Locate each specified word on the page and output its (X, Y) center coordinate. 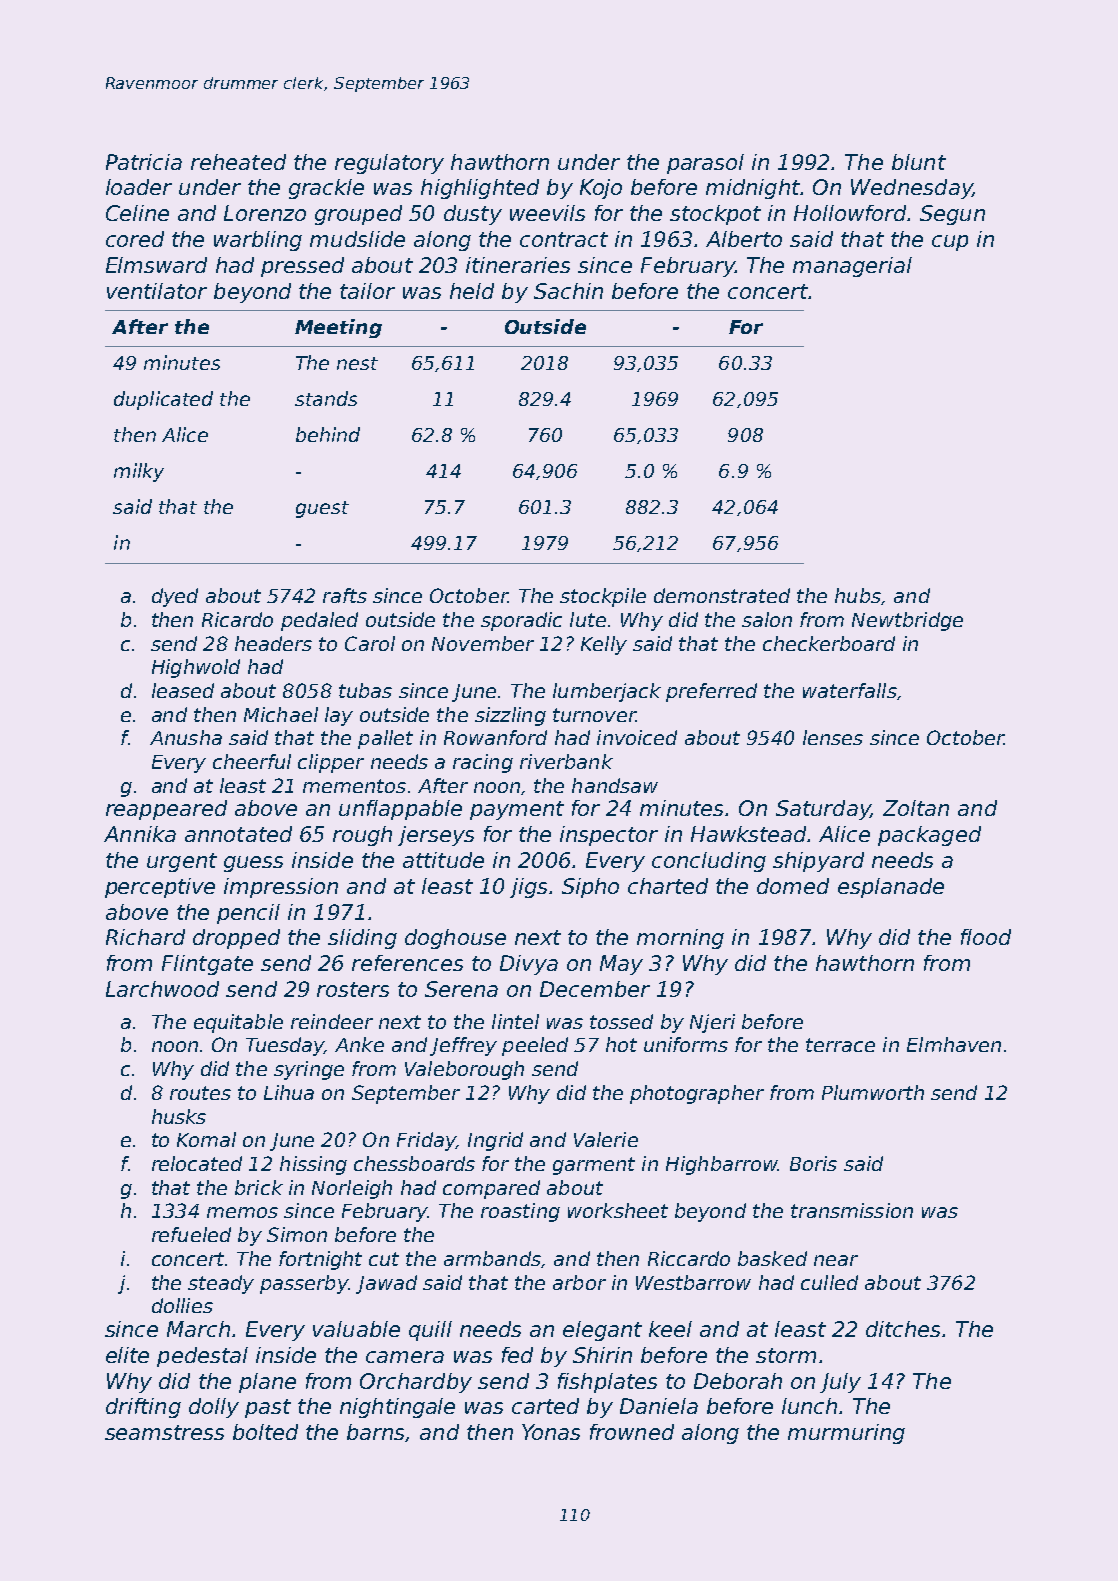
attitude (443, 860)
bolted (265, 1432)
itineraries (518, 265)
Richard (145, 937)
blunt (919, 162)
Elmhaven (954, 1044)
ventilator (157, 291)
